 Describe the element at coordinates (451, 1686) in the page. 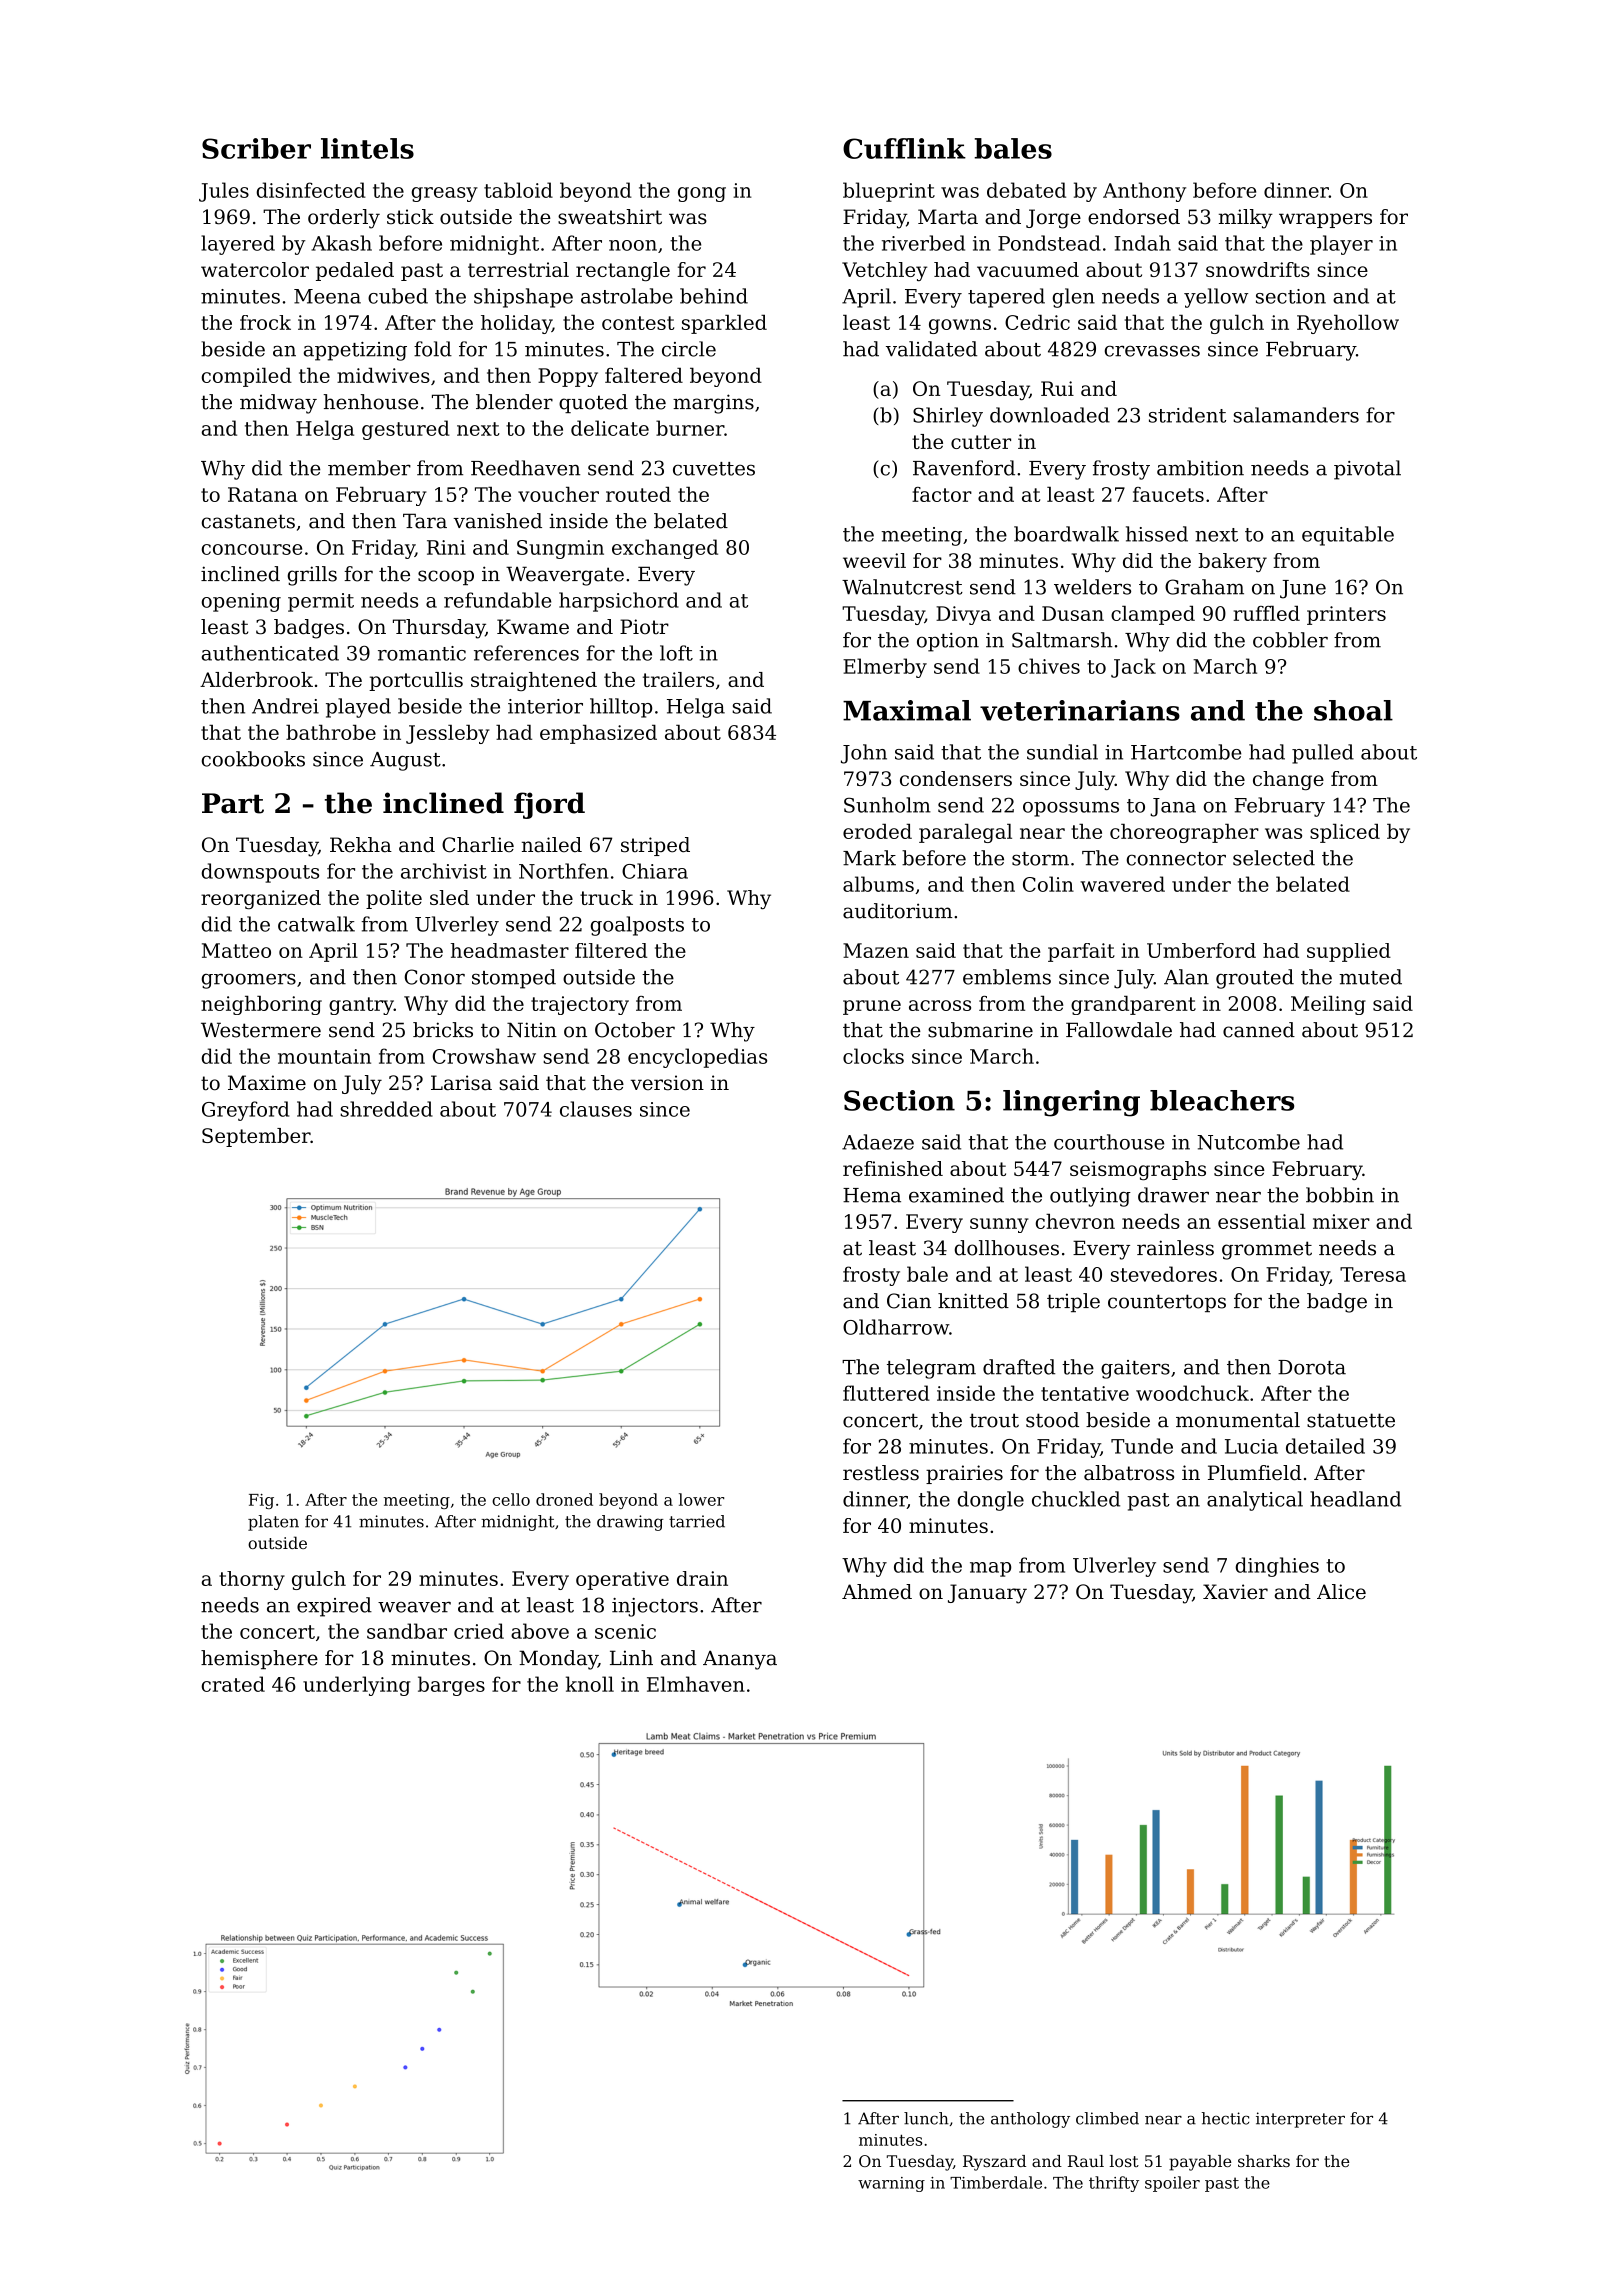

I see `barges` at that location.
